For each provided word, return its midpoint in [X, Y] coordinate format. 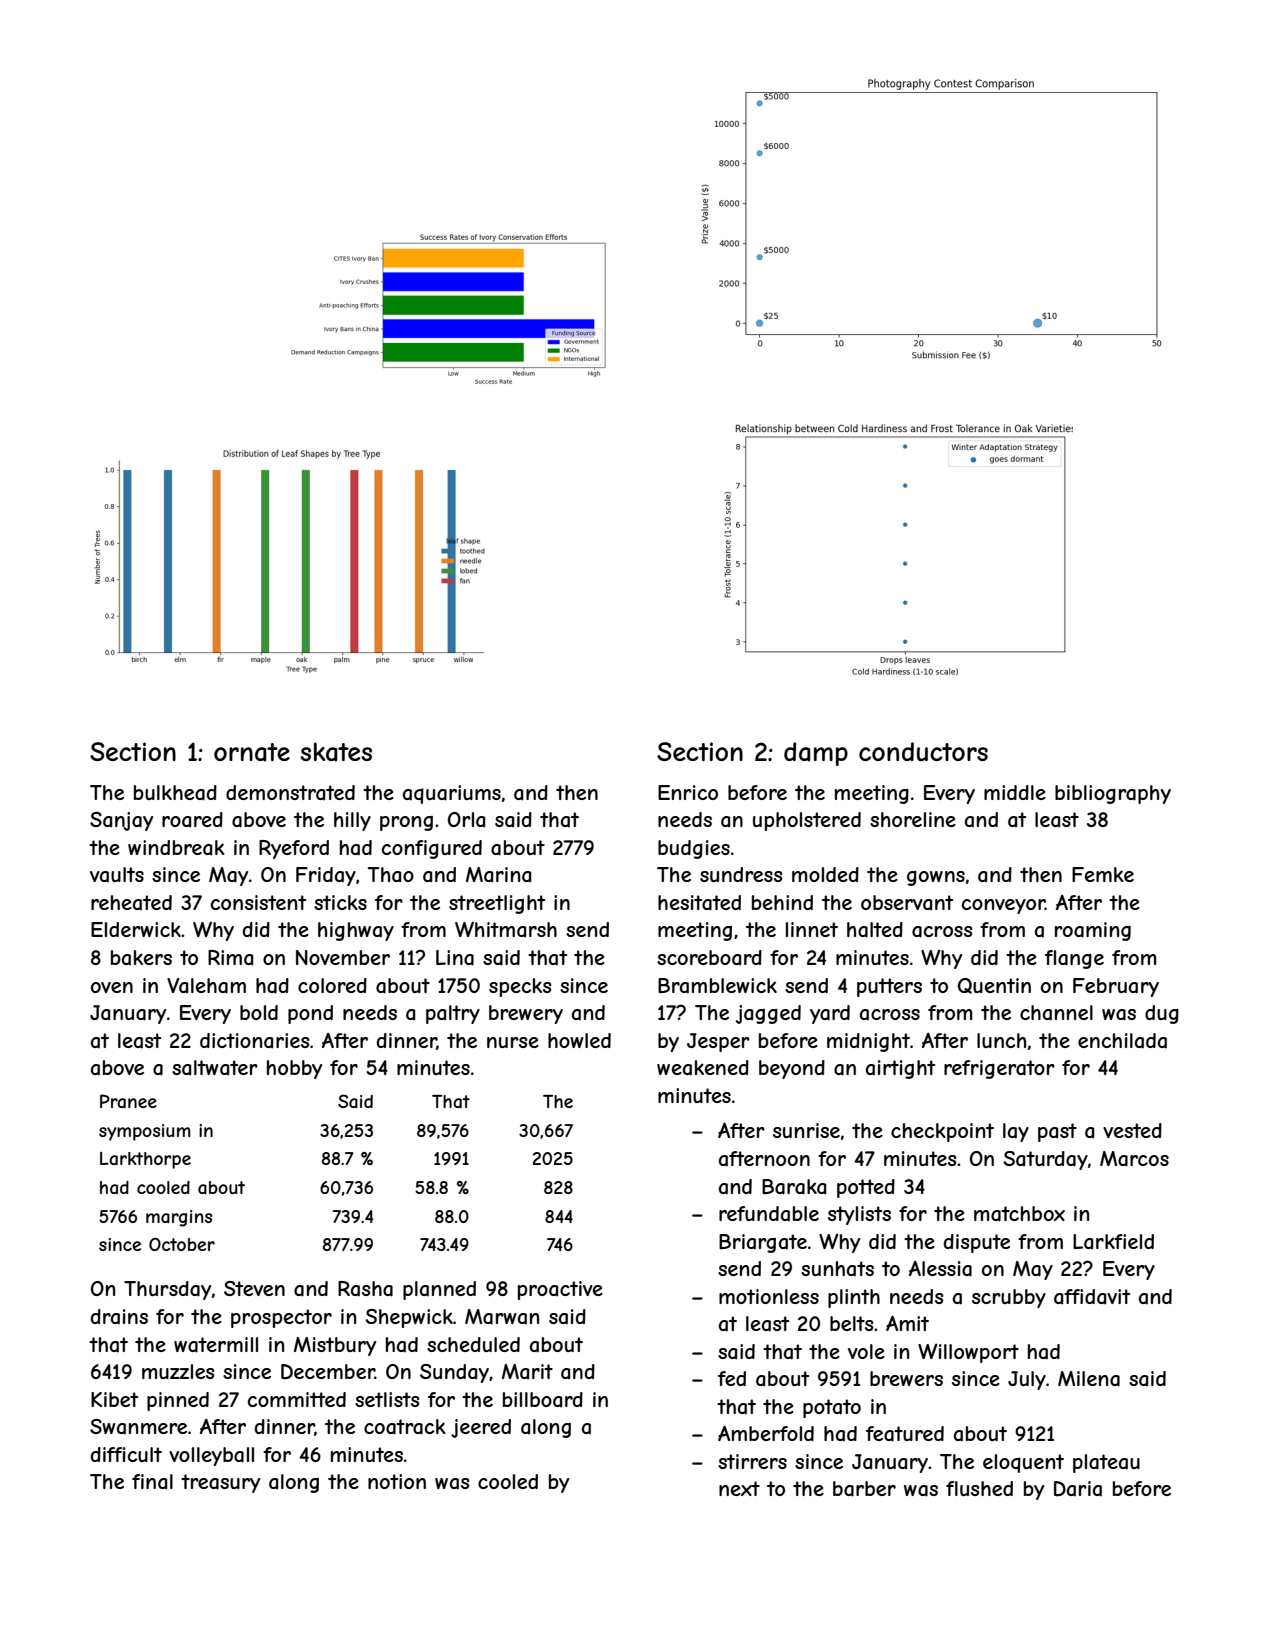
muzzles [178, 1371]
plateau [1106, 1463]
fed [732, 1378]
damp [816, 754]
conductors [923, 751]
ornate [252, 752]
